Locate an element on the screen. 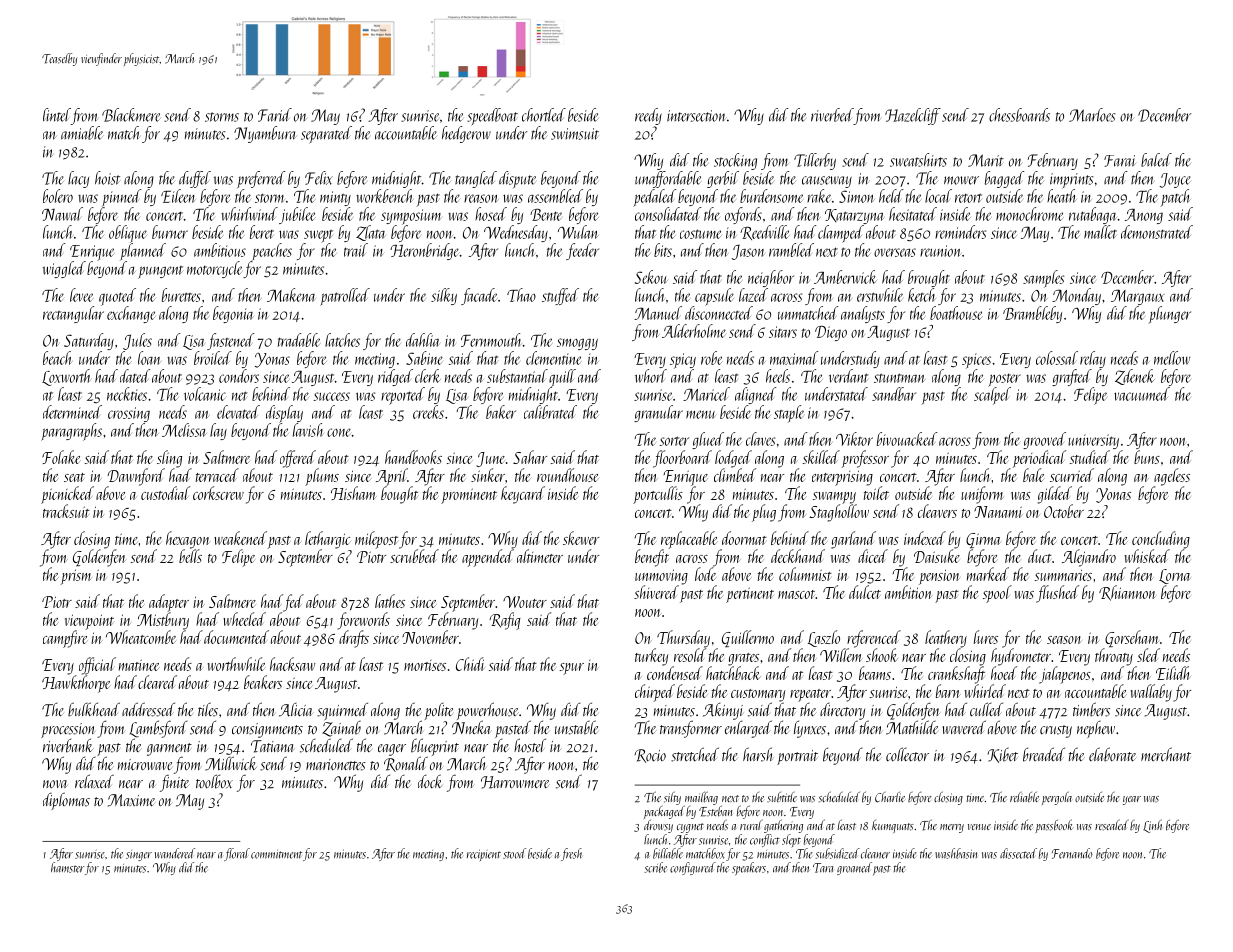 The height and width of the screenshot is (952, 1233). hamster is located at coordinates (67, 867).
